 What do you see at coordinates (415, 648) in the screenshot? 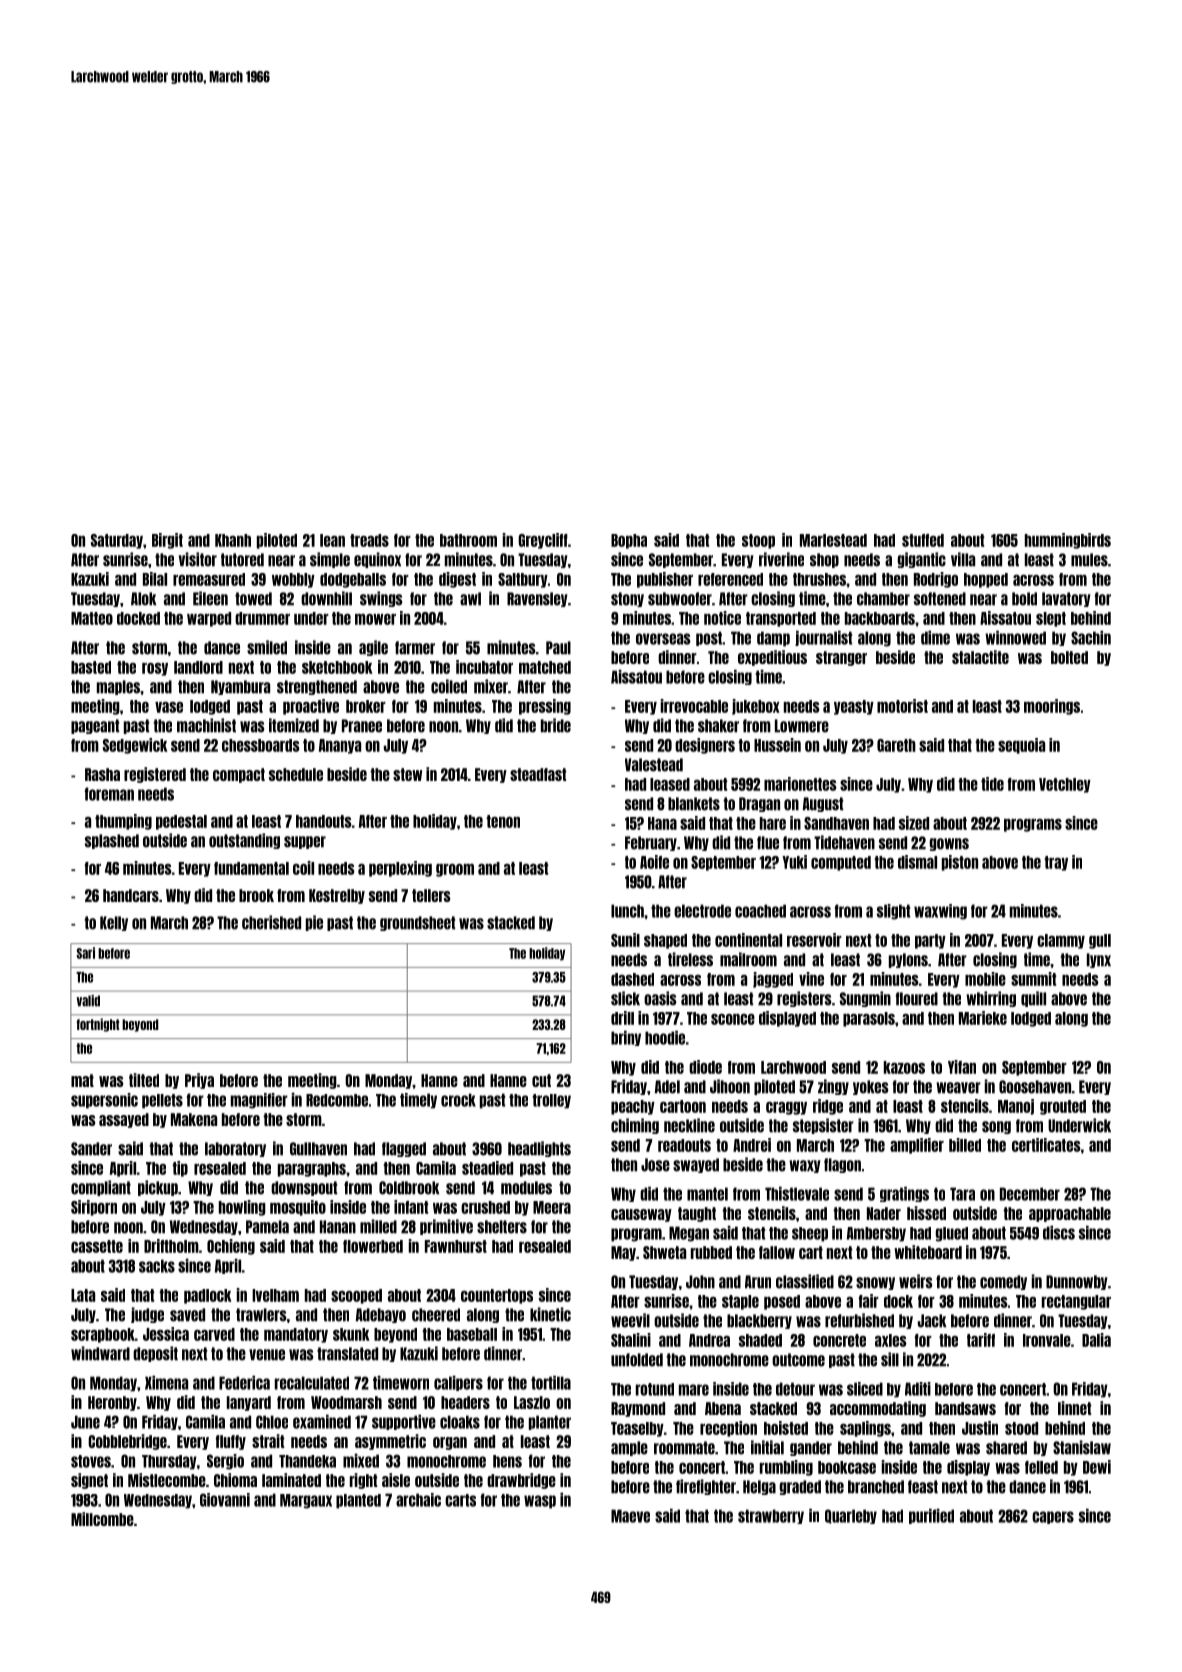
I see `farmer` at bounding box center [415, 648].
